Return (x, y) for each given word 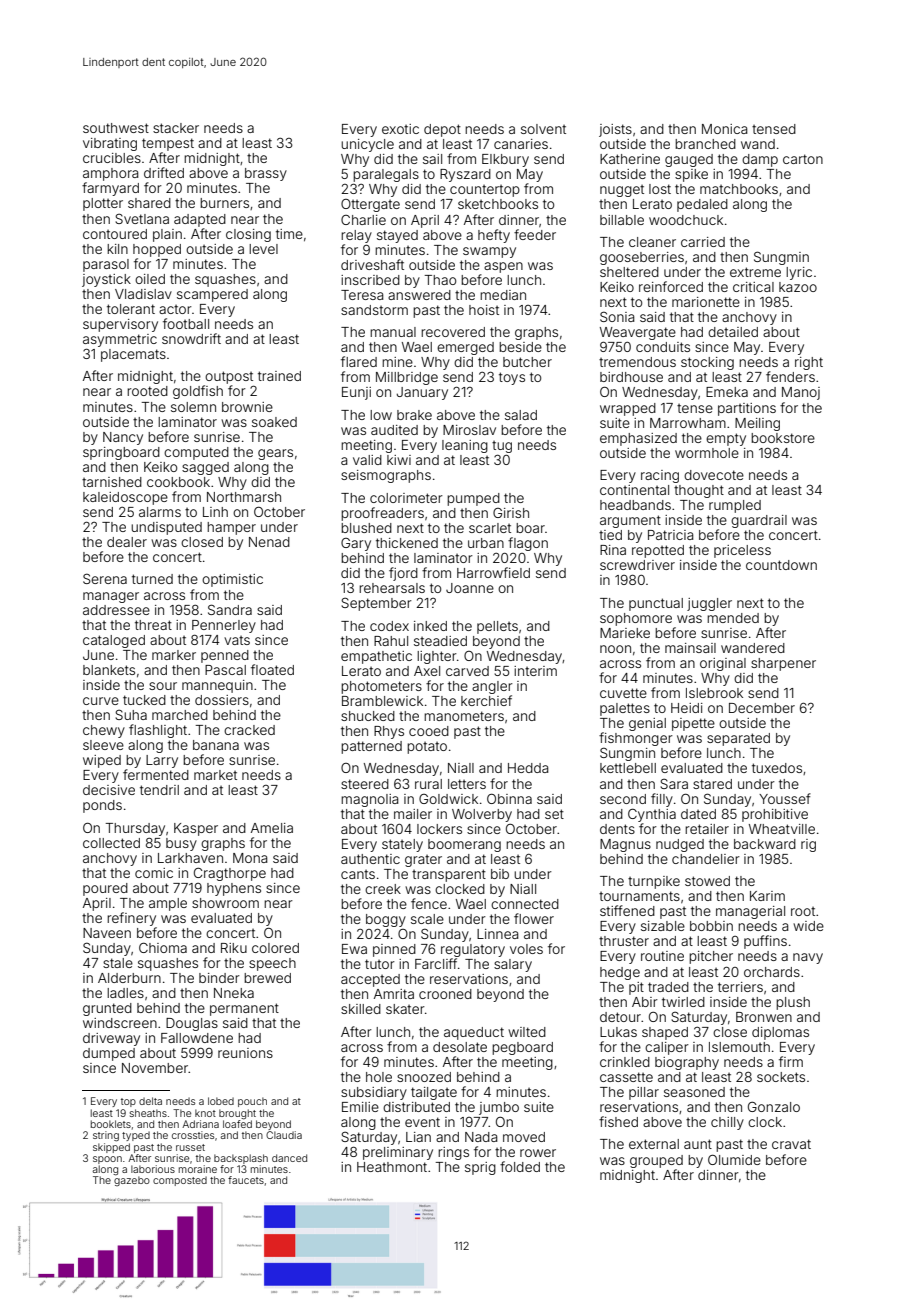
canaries (521, 144)
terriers (740, 987)
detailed (733, 332)
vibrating (110, 144)
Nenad (269, 542)
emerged (465, 348)
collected (111, 843)
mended (733, 618)
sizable (663, 926)
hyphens (234, 889)
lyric (799, 273)
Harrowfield (493, 572)
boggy (386, 920)
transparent (449, 875)
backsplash (241, 1159)
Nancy (123, 438)
